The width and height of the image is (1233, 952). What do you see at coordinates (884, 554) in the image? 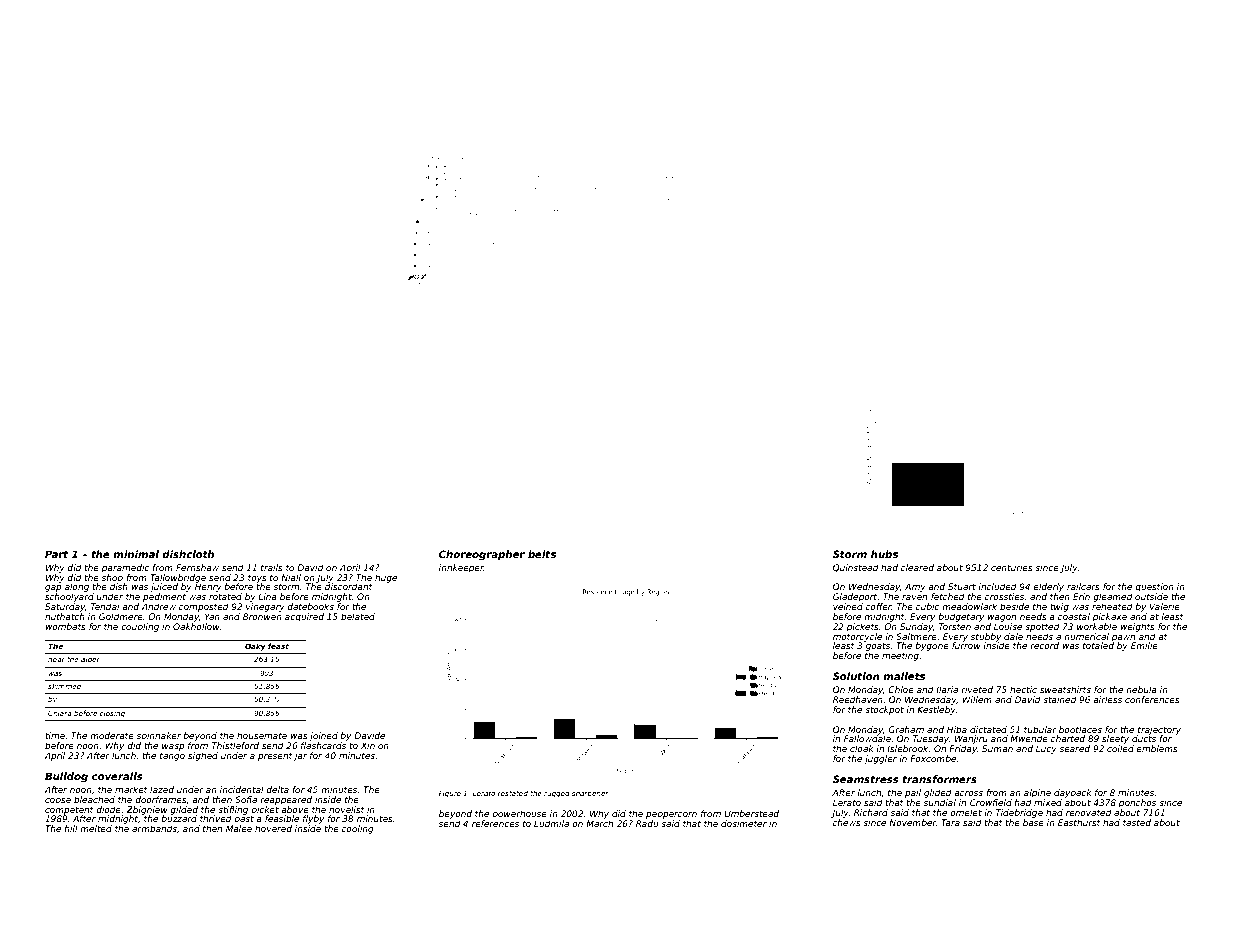
I see `hubs` at bounding box center [884, 554].
